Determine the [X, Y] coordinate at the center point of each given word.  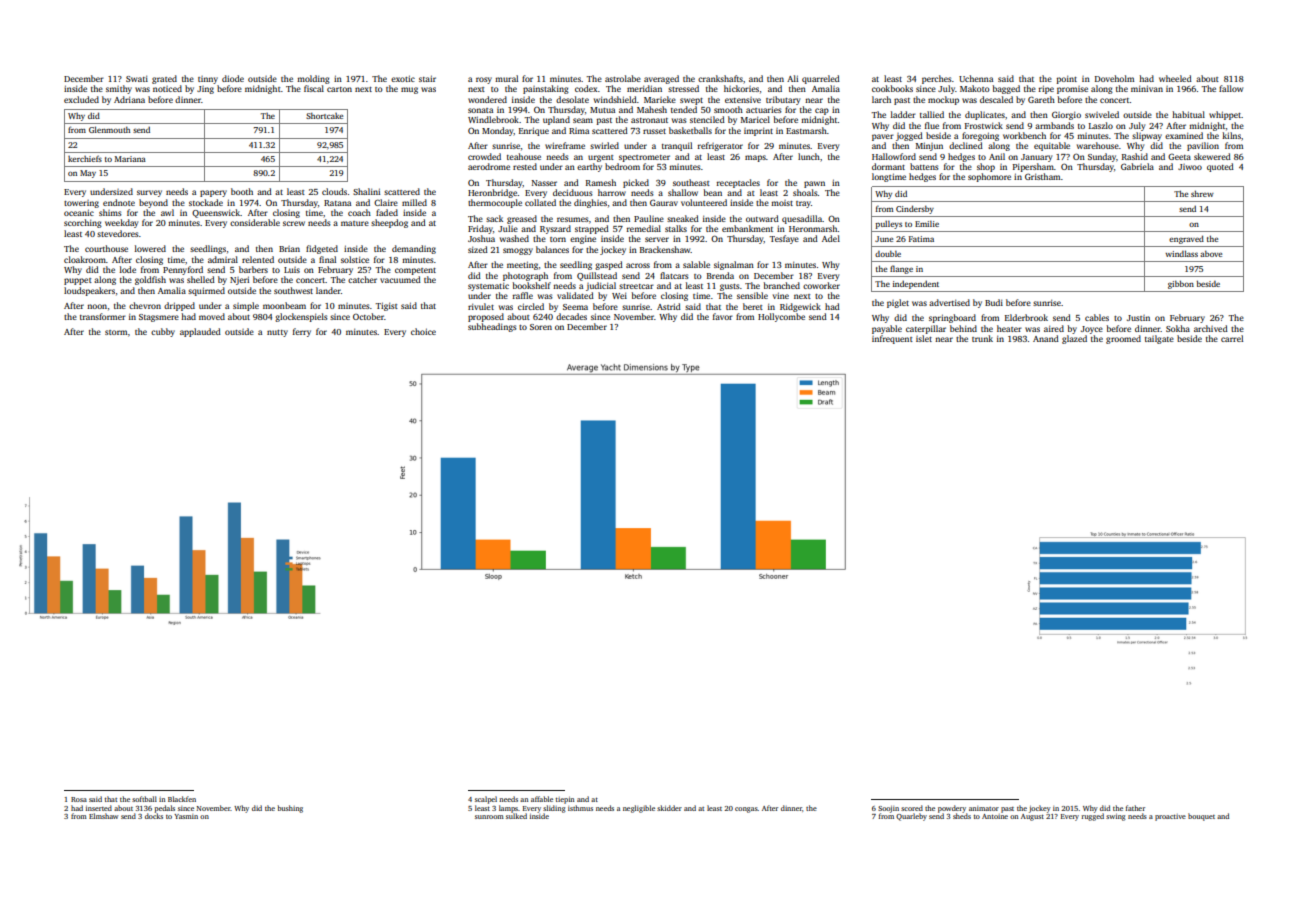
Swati [137, 79]
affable [542, 799]
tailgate [1159, 339]
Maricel [755, 119]
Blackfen [182, 799]
